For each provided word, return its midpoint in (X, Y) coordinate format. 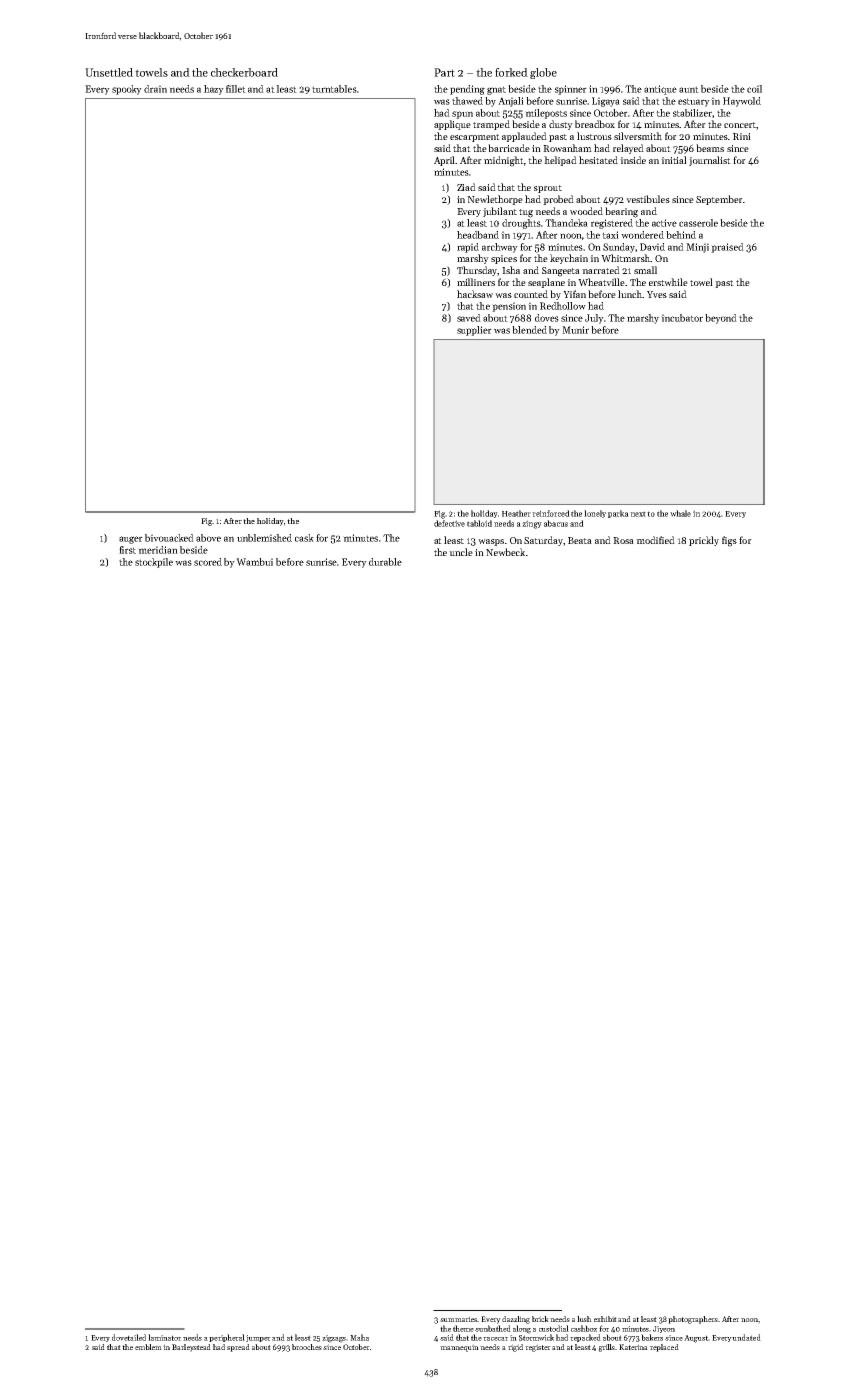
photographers (693, 1320)
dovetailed (129, 1337)
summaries (459, 1319)
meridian (158, 550)
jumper (258, 1338)
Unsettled (109, 72)
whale (680, 513)
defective (449, 523)
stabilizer (692, 113)
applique (452, 125)
